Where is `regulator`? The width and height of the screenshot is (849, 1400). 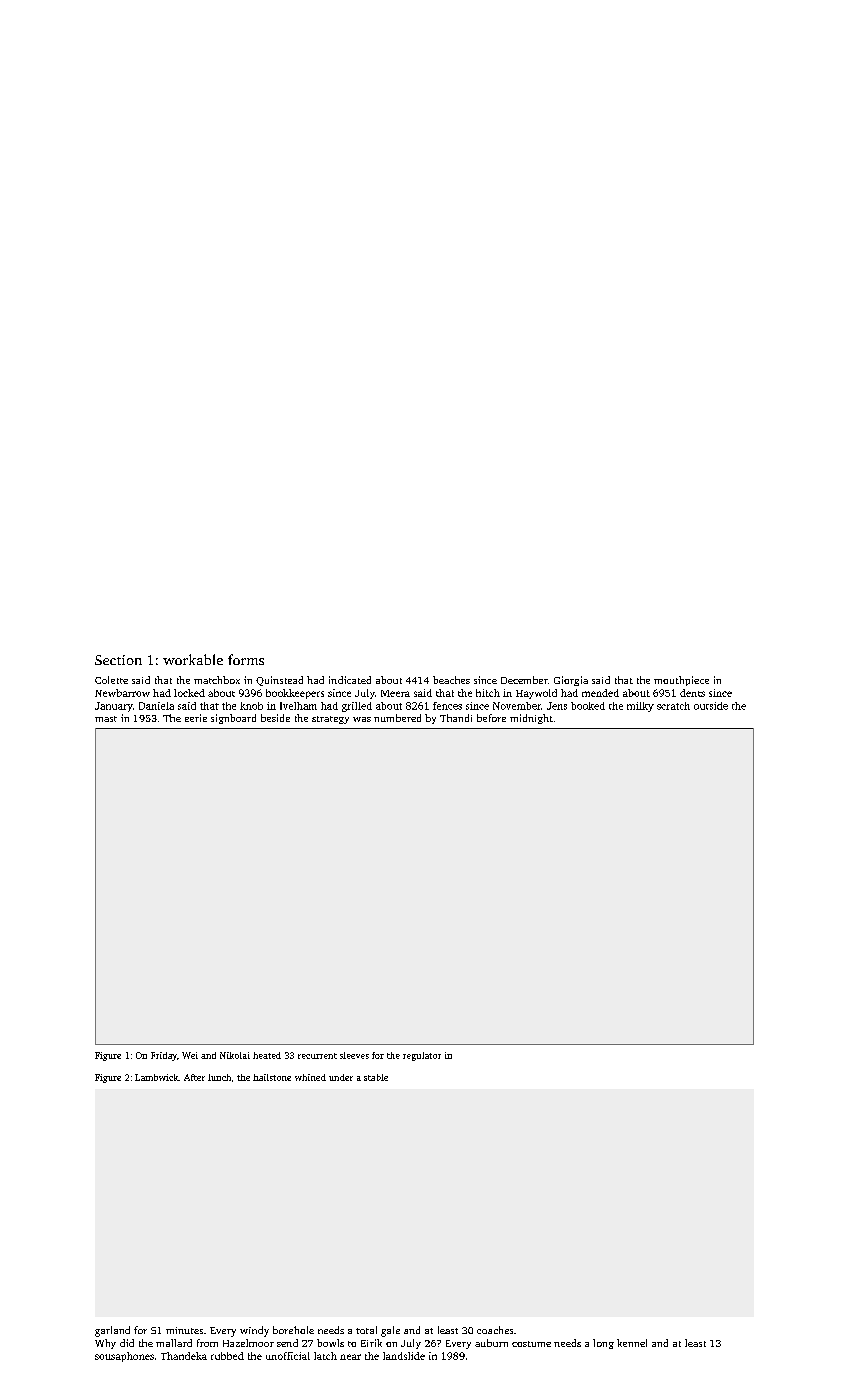
regulator is located at coordinates (422, 1056).
